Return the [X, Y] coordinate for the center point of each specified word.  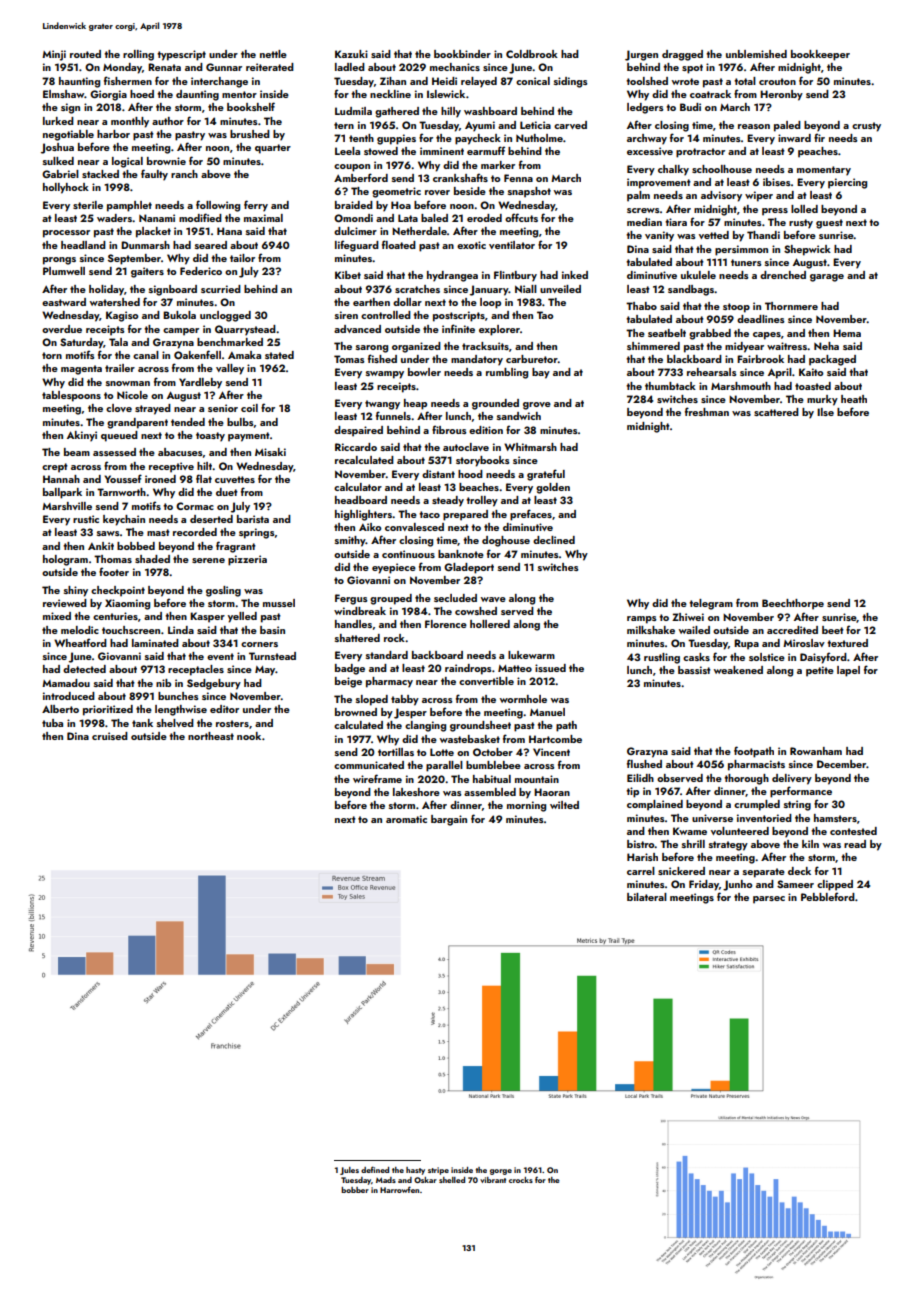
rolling [138, 55]
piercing [847, 183]
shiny [76, 591]
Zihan [393, 81]
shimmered [653, 346]
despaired [358, 431]
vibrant [493, 1180]
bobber [355, 1190]
